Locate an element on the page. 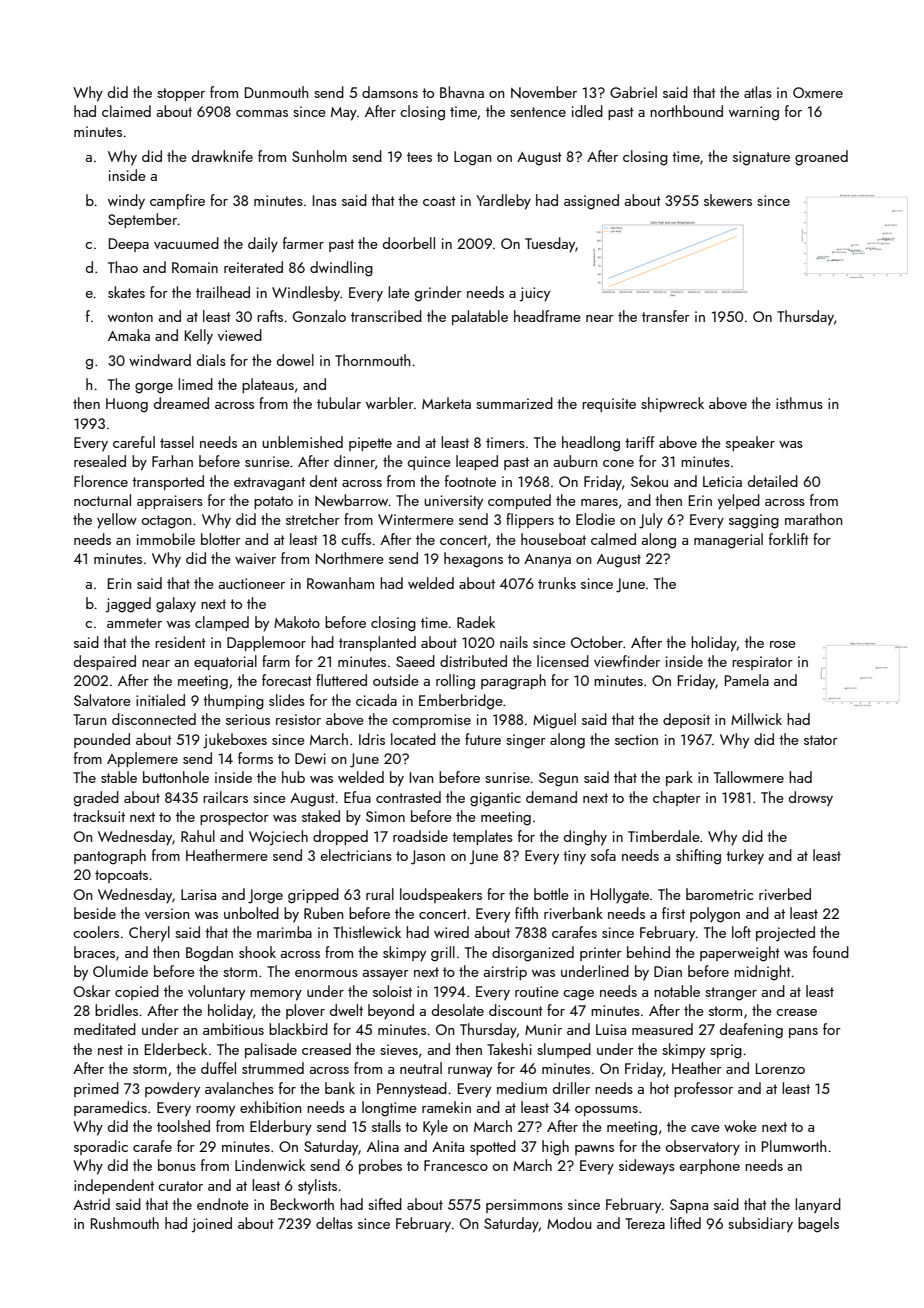 The height and width of the page is (1308, 924). isthmus is located at coordinates (799, 403).
